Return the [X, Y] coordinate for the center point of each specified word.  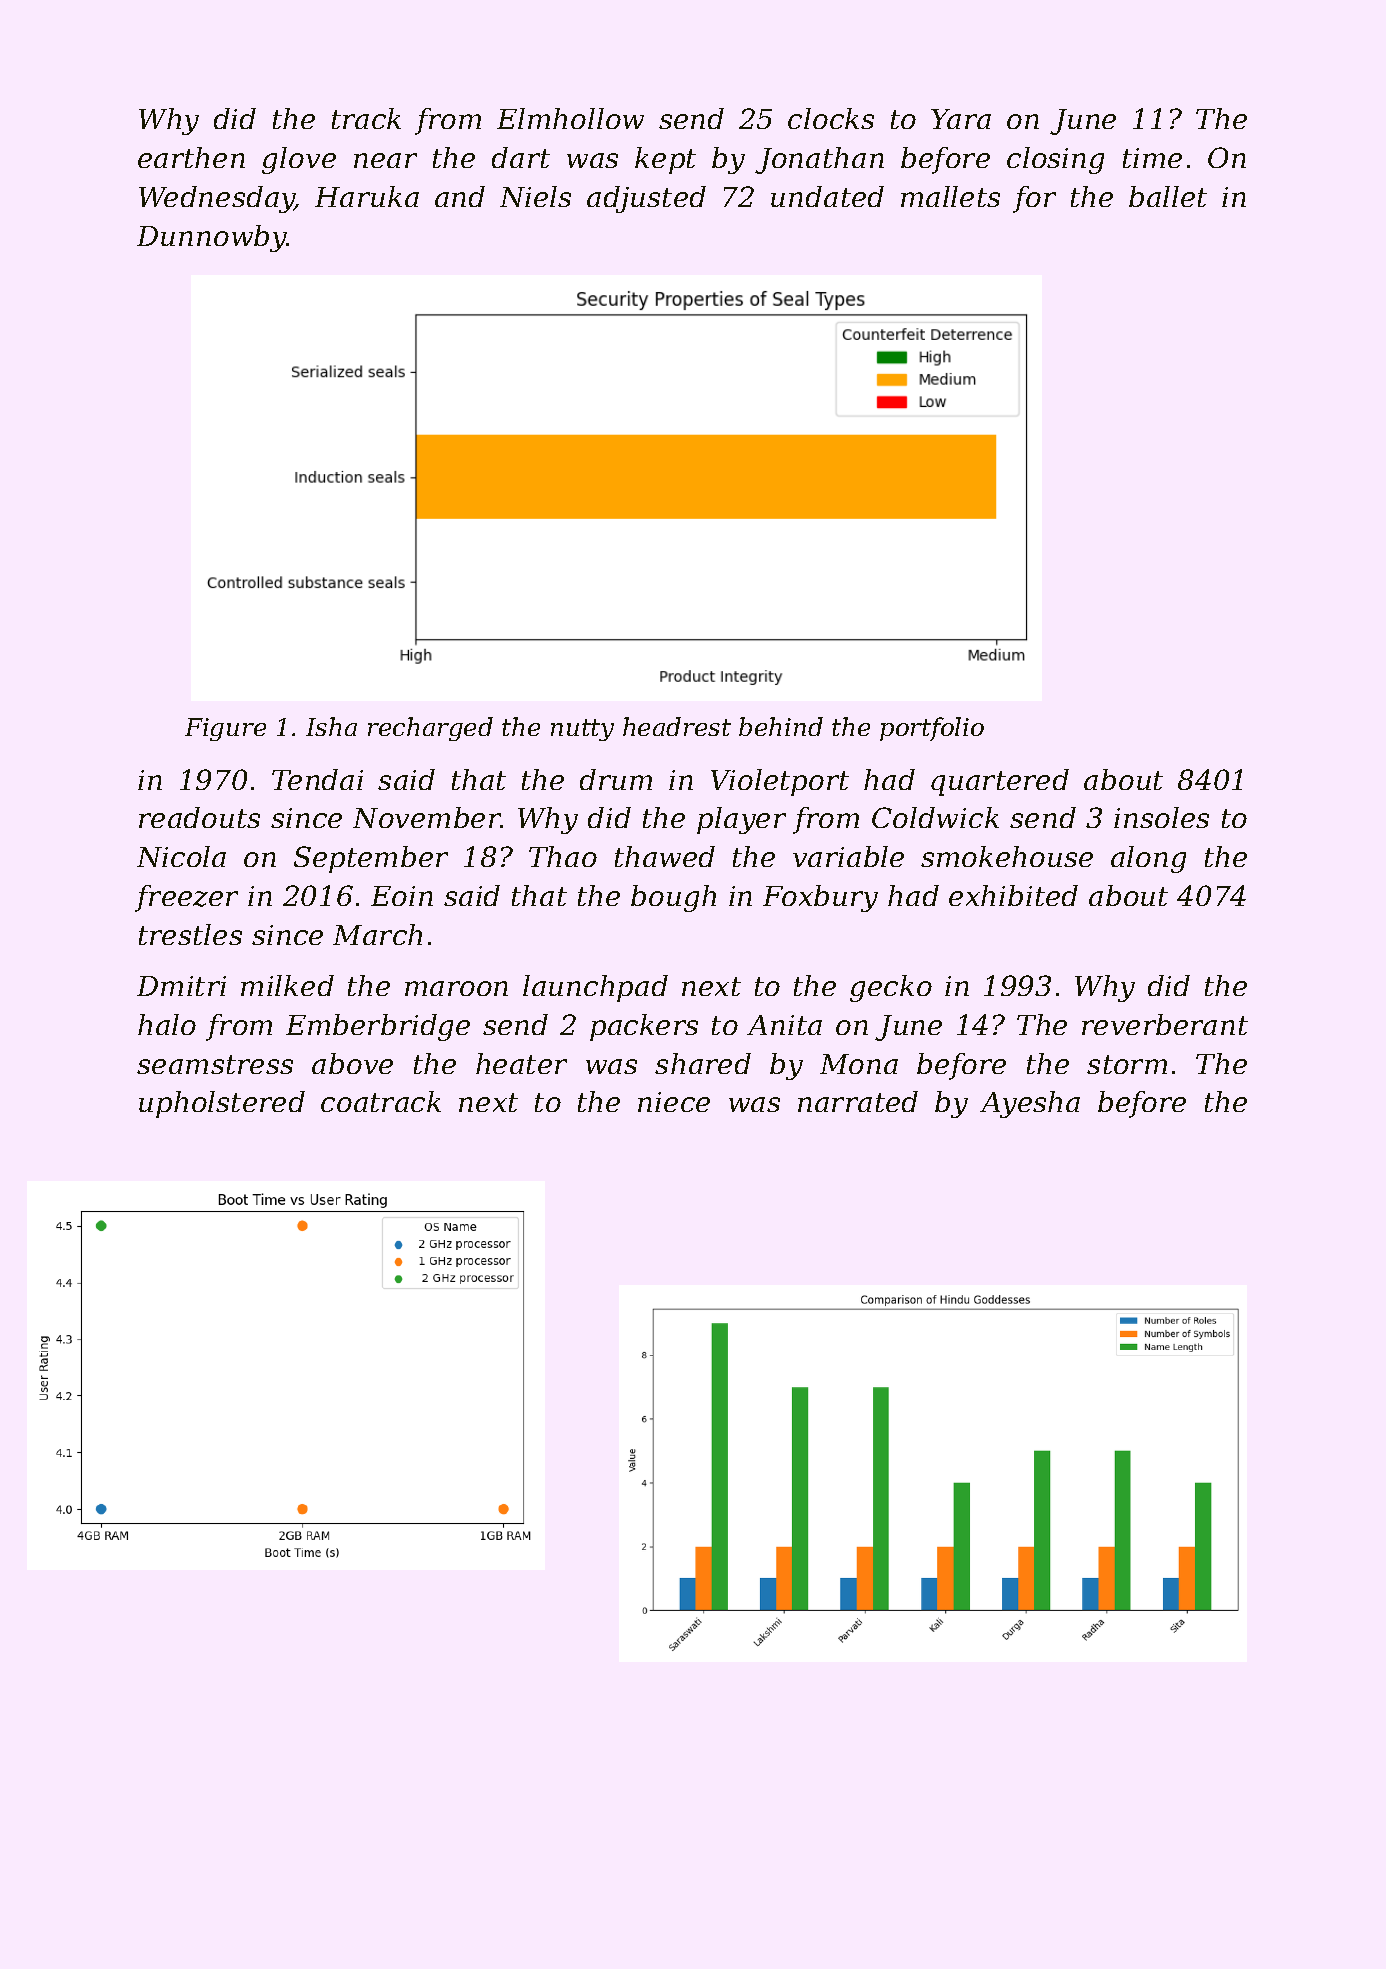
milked [287, 985]
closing [1055, 160]
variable [848, 856]
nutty [582, 730]
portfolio [932, 729]
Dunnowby [212, 238]
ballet [1168, 196]
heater [521, 1063]
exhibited [1013, 895]
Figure [225, 729]
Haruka [367, 196]
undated [827, 196]
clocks [831, 118]
